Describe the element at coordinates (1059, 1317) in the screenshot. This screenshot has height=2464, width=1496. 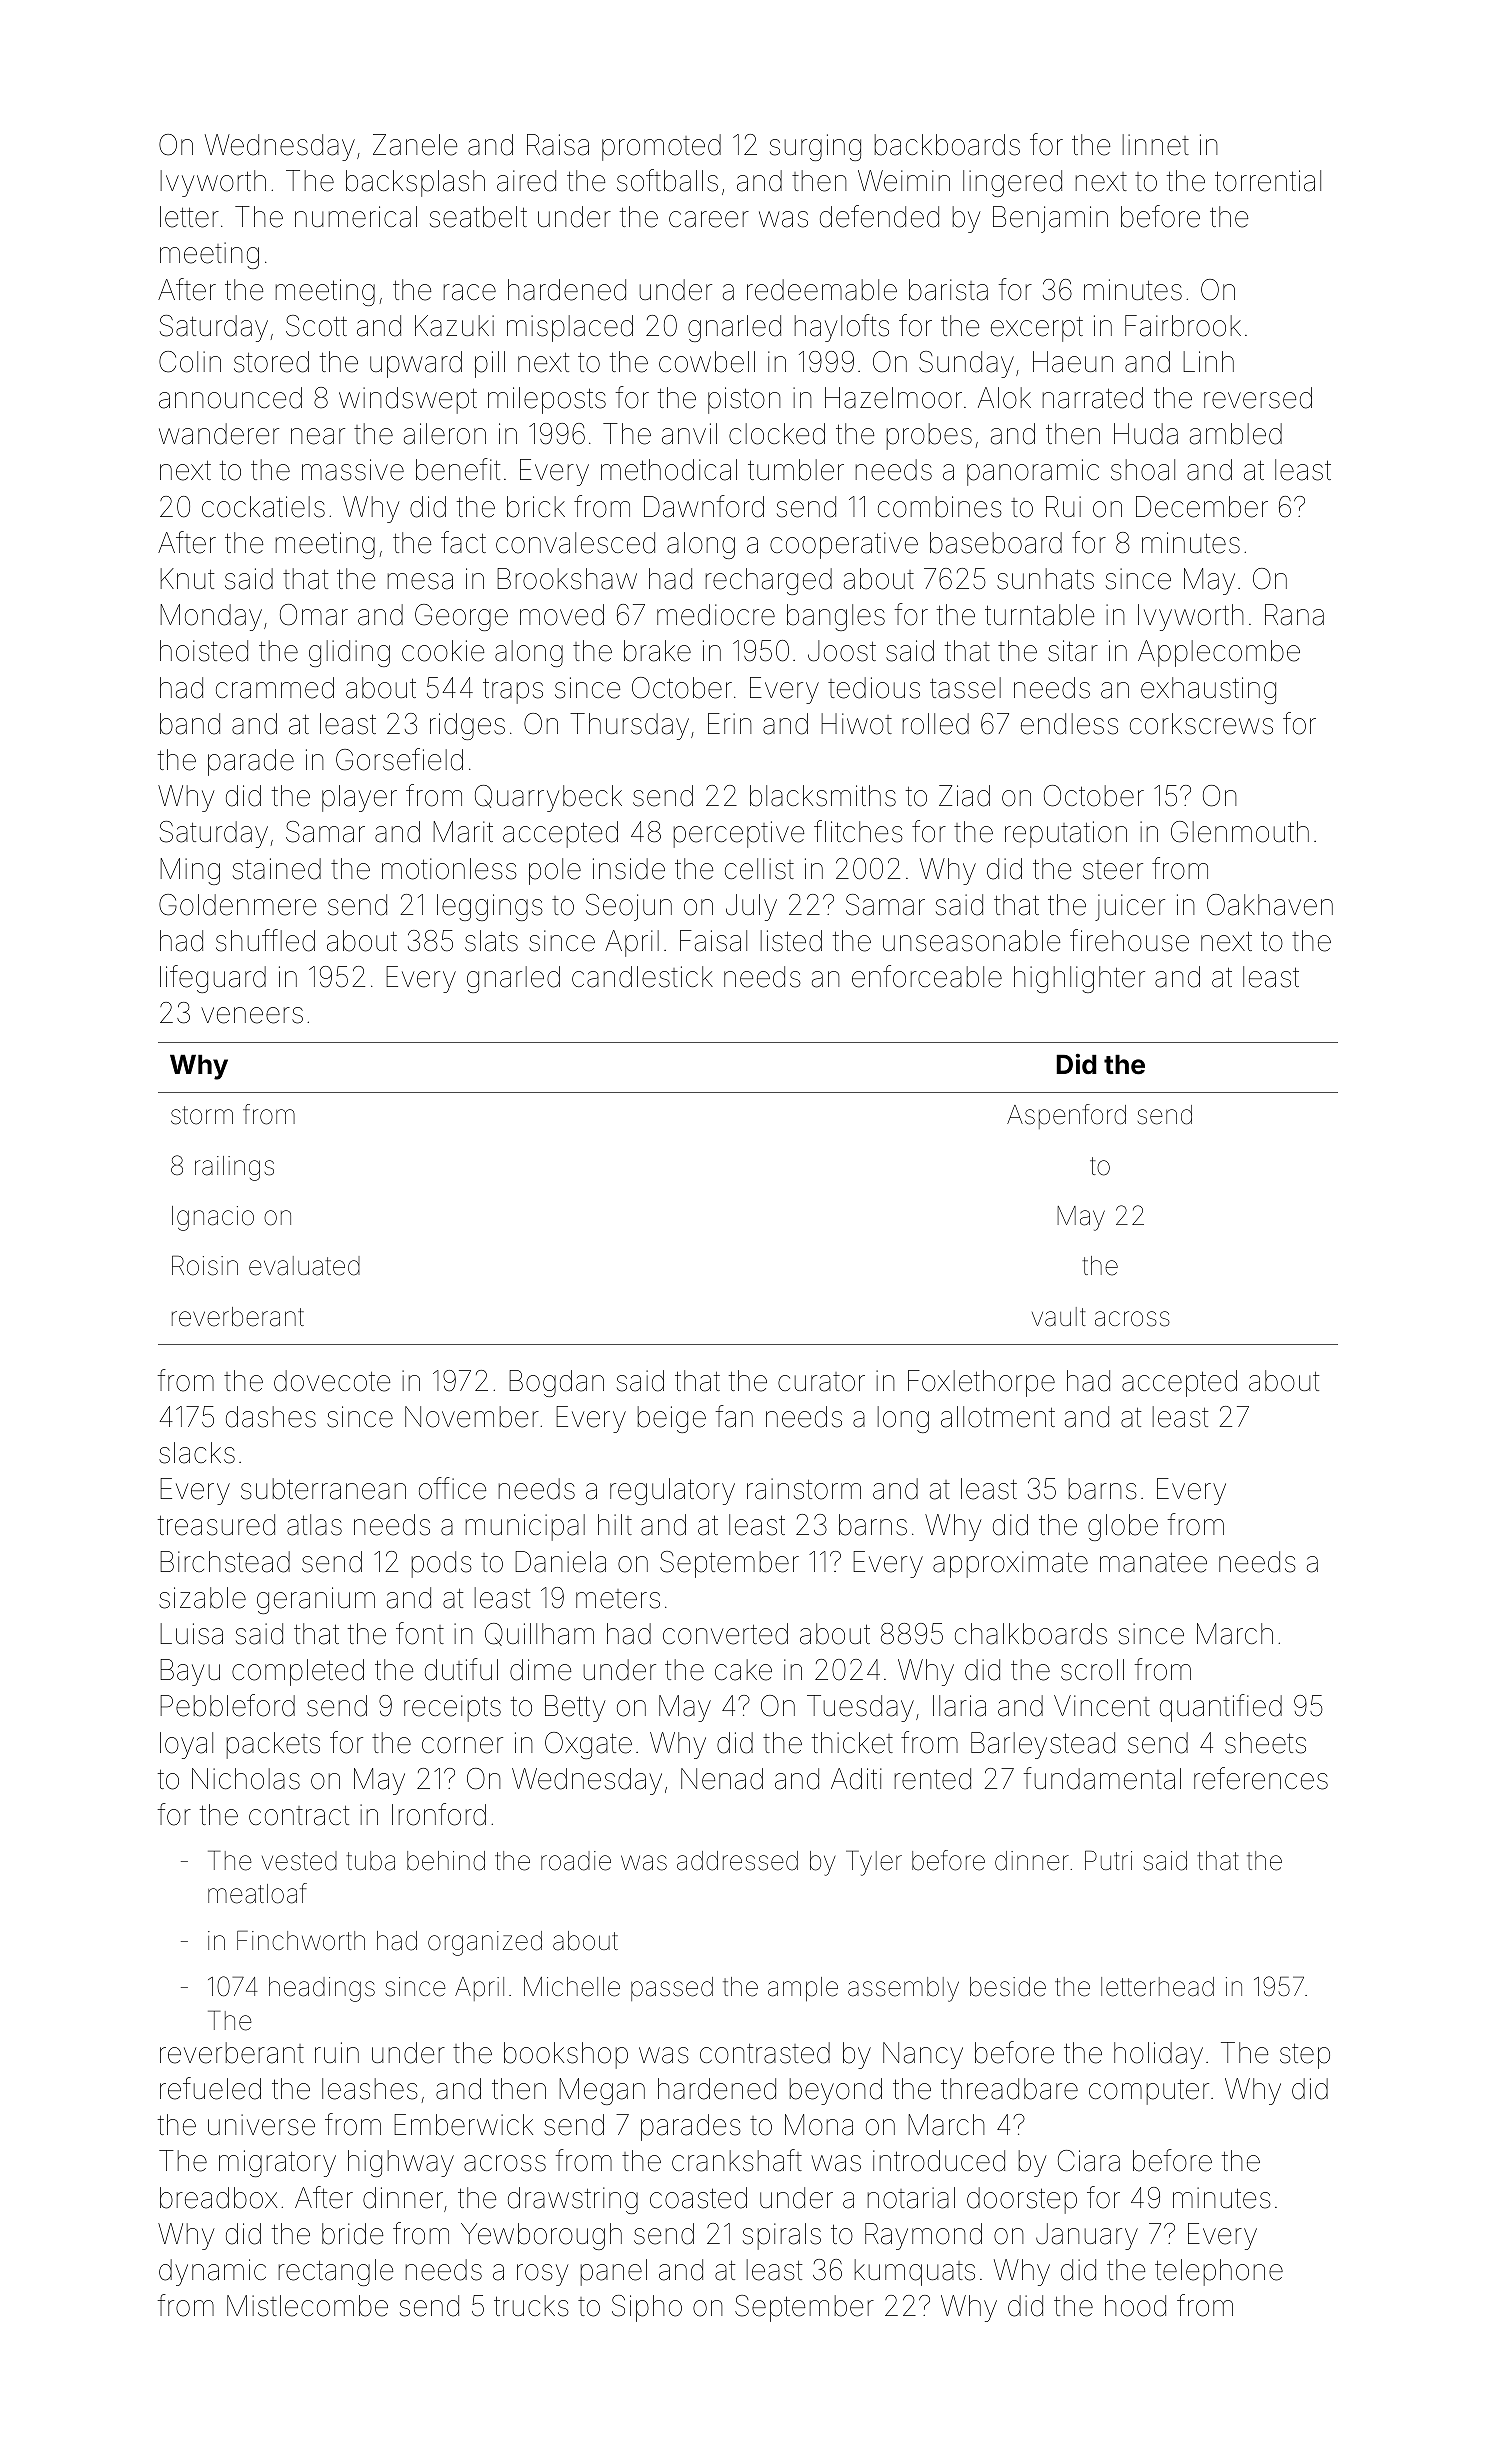
I see `vault` at that location.
